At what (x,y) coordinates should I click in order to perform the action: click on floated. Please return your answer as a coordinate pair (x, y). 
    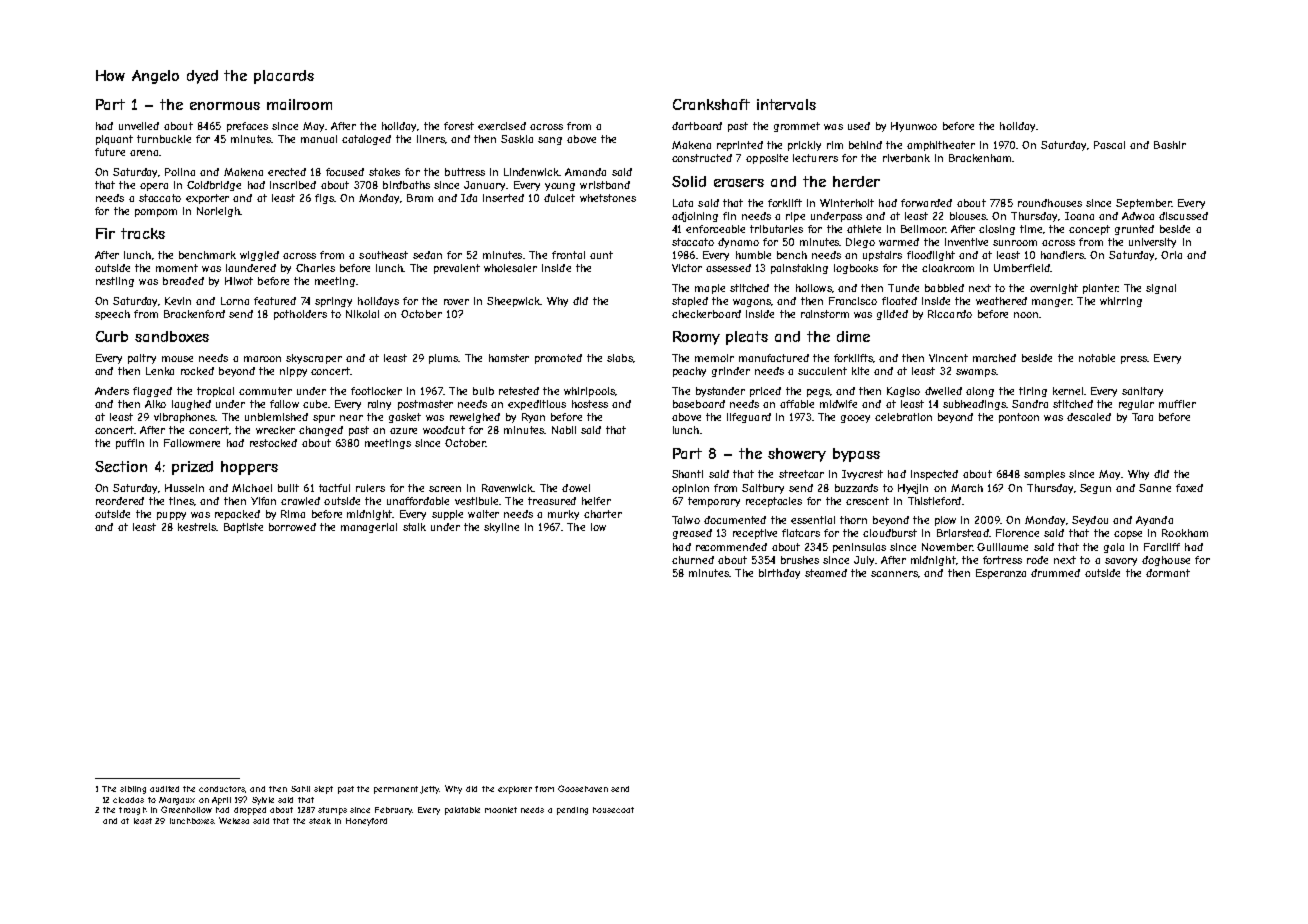
    Looking at the image, I should click on (899, 301).
